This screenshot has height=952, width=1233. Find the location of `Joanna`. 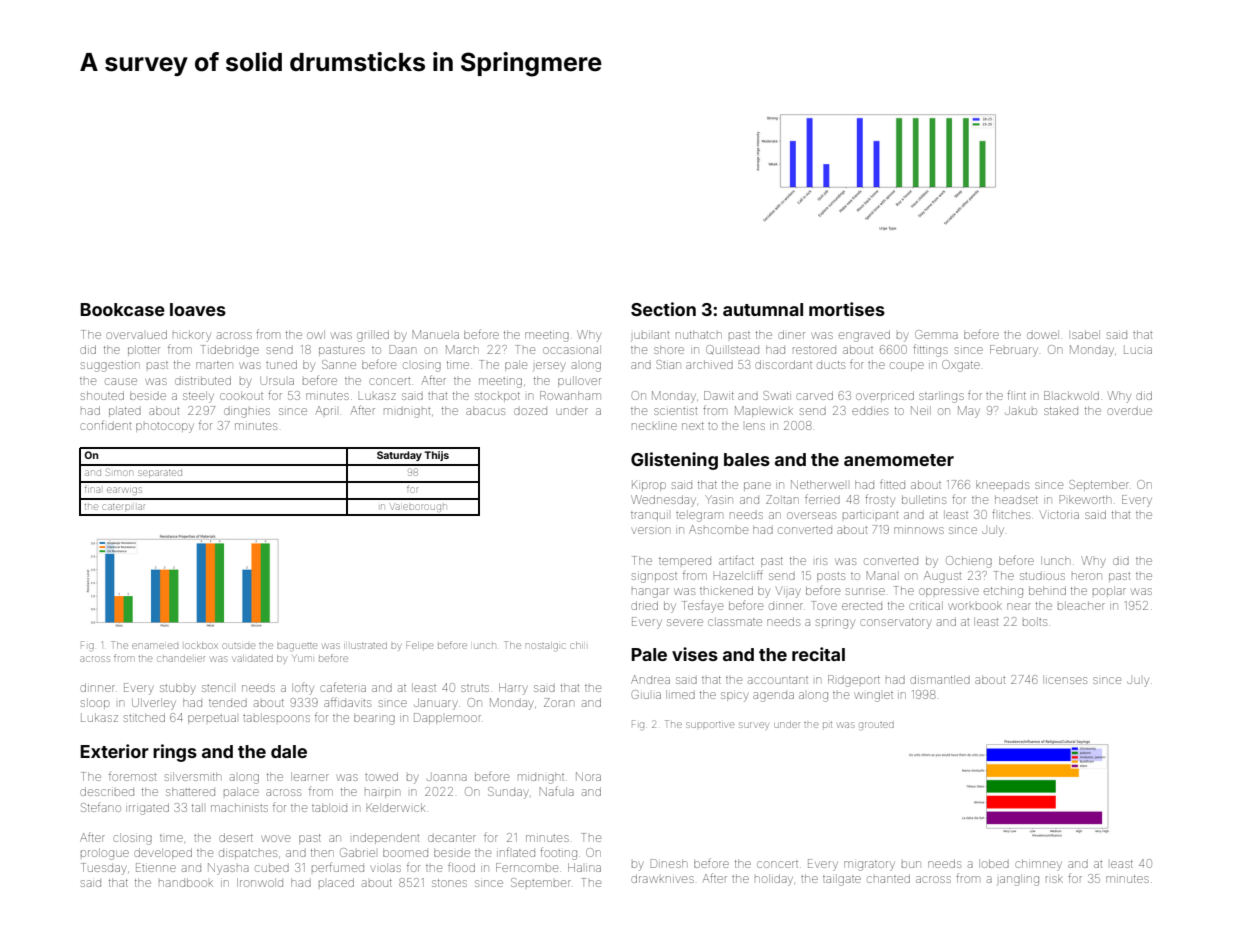

Joanna is located at coordinates (447, 777).
